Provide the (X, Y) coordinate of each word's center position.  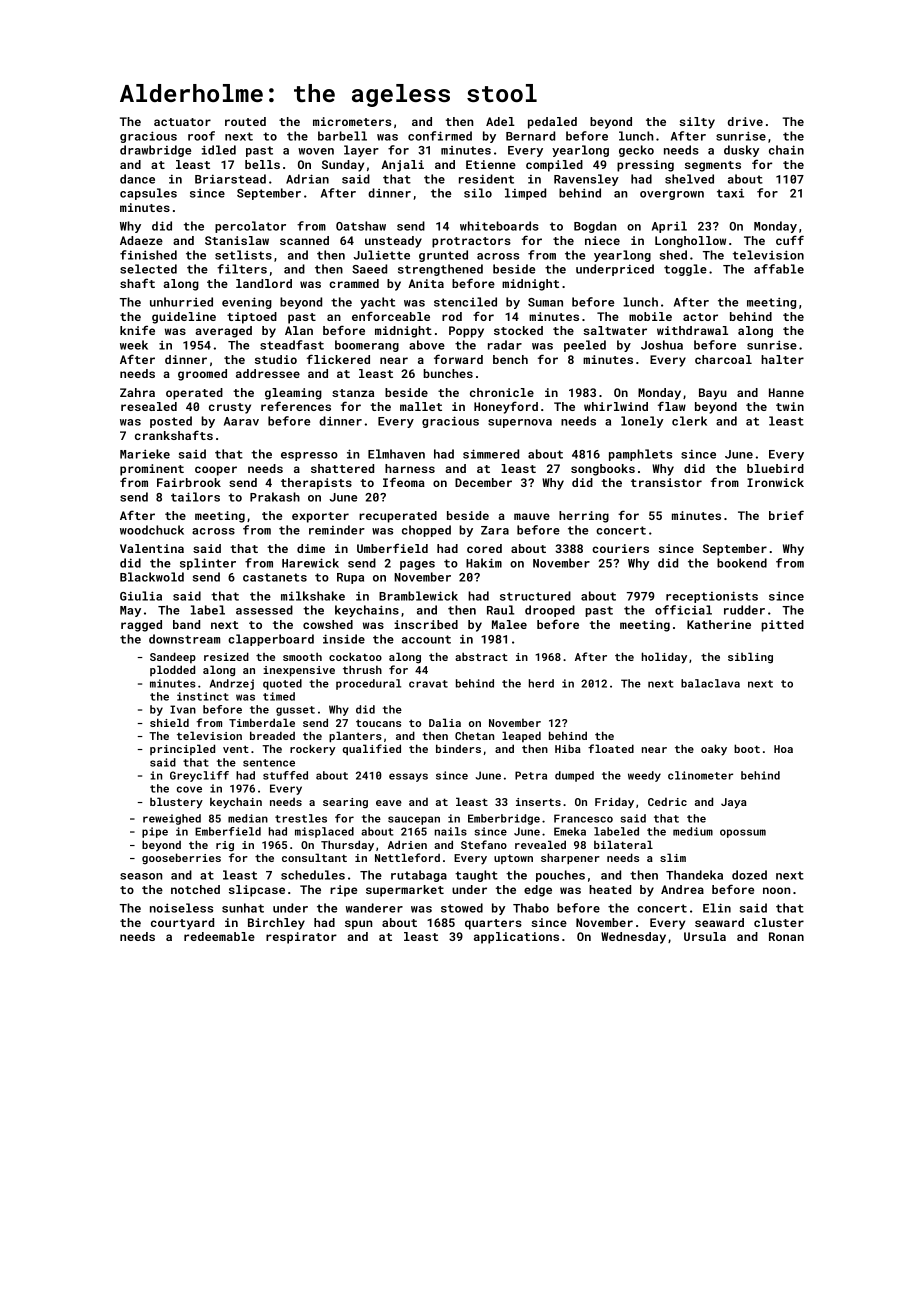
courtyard (182, 924)
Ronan (786, 936)
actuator (182, 122)
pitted (782, 626)
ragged (141, 626)
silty (697, 123)
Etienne (491, 164)
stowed (462, 908)
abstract (481, 656)
